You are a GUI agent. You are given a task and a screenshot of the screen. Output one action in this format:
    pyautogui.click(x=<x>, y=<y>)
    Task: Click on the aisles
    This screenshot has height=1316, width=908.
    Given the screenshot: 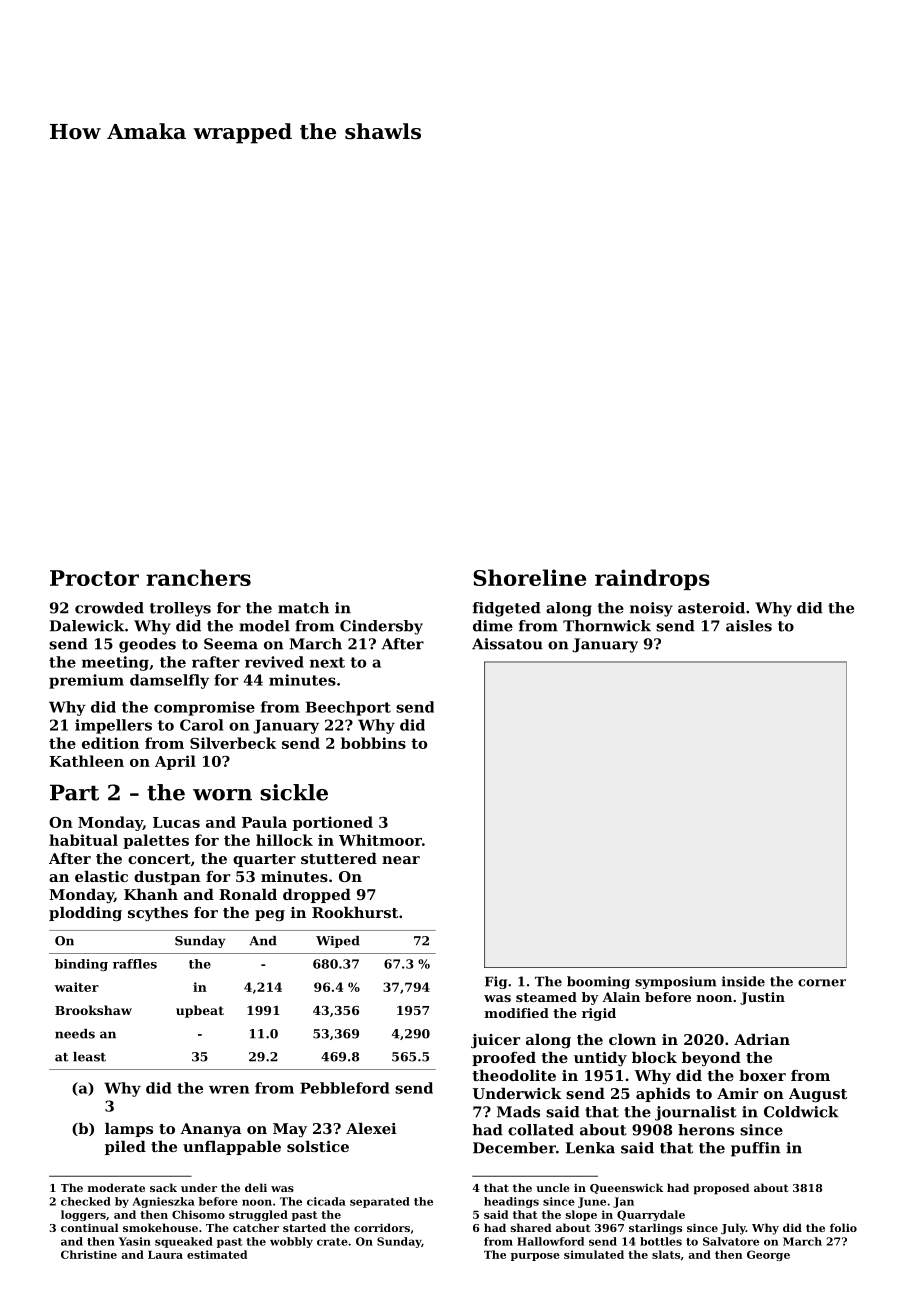 What is the action you would take?
    pyautogui.click(x=749, y=626)
